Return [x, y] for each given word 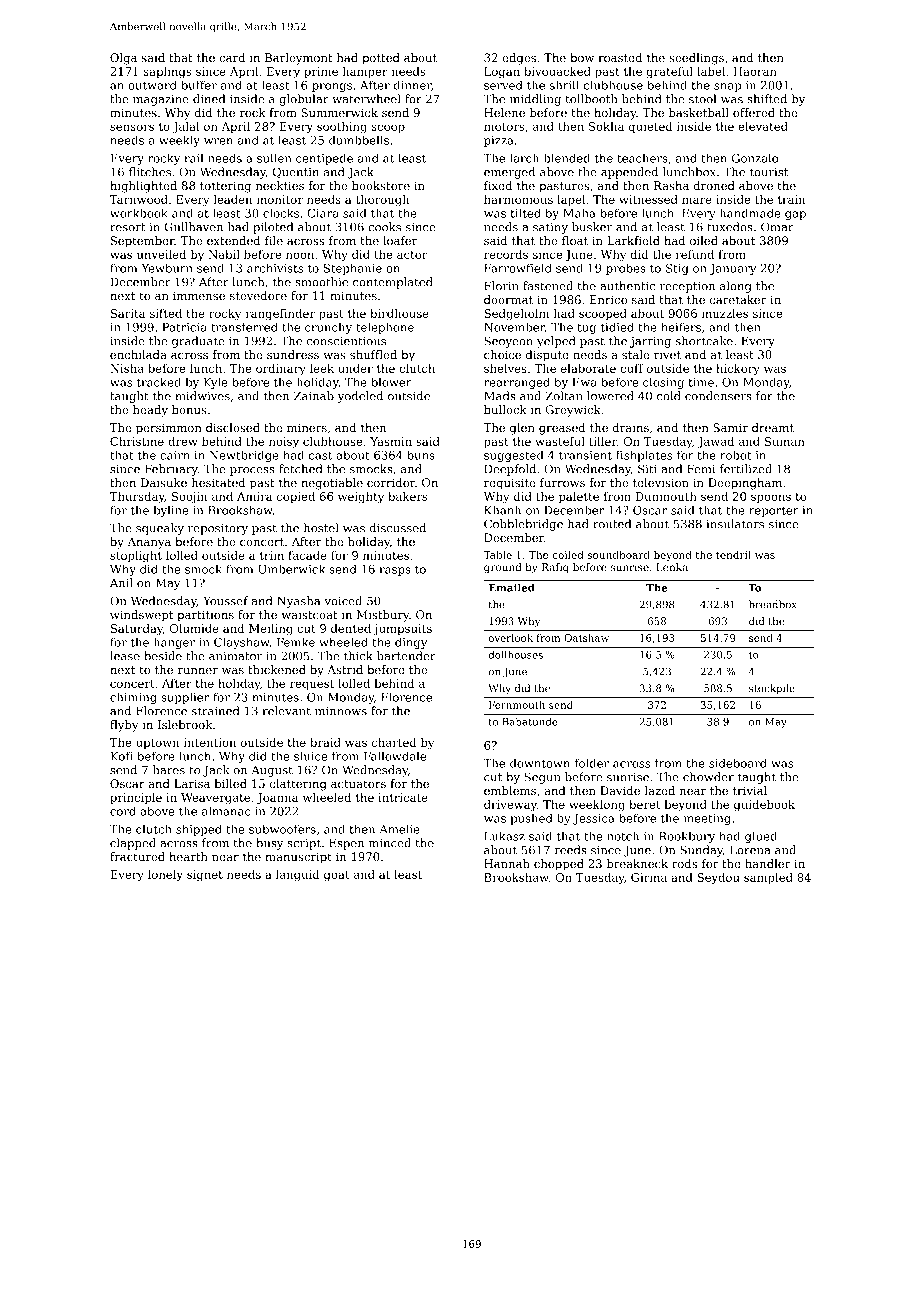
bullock [505, 409]
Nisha [127, 368]
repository [218, 529]
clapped [133, 844]
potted [381, 59]
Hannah [507, 863]
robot [736, 455]
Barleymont [298, 59]
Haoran [755, 71]
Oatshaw [586, 638]
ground [503, 568]
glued [761, 837]
